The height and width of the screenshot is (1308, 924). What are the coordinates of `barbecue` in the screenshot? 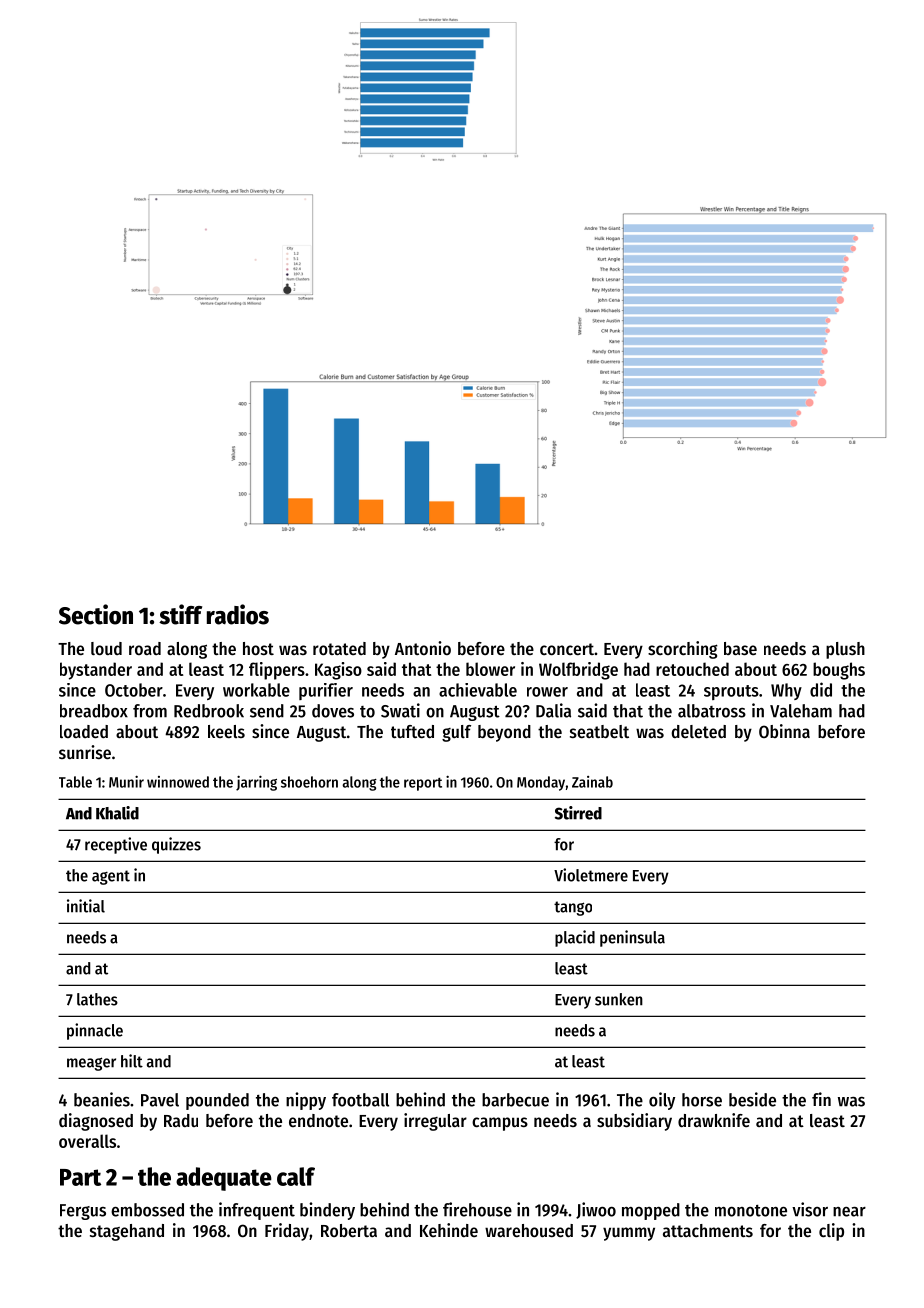 It's located at (515, 1100).
